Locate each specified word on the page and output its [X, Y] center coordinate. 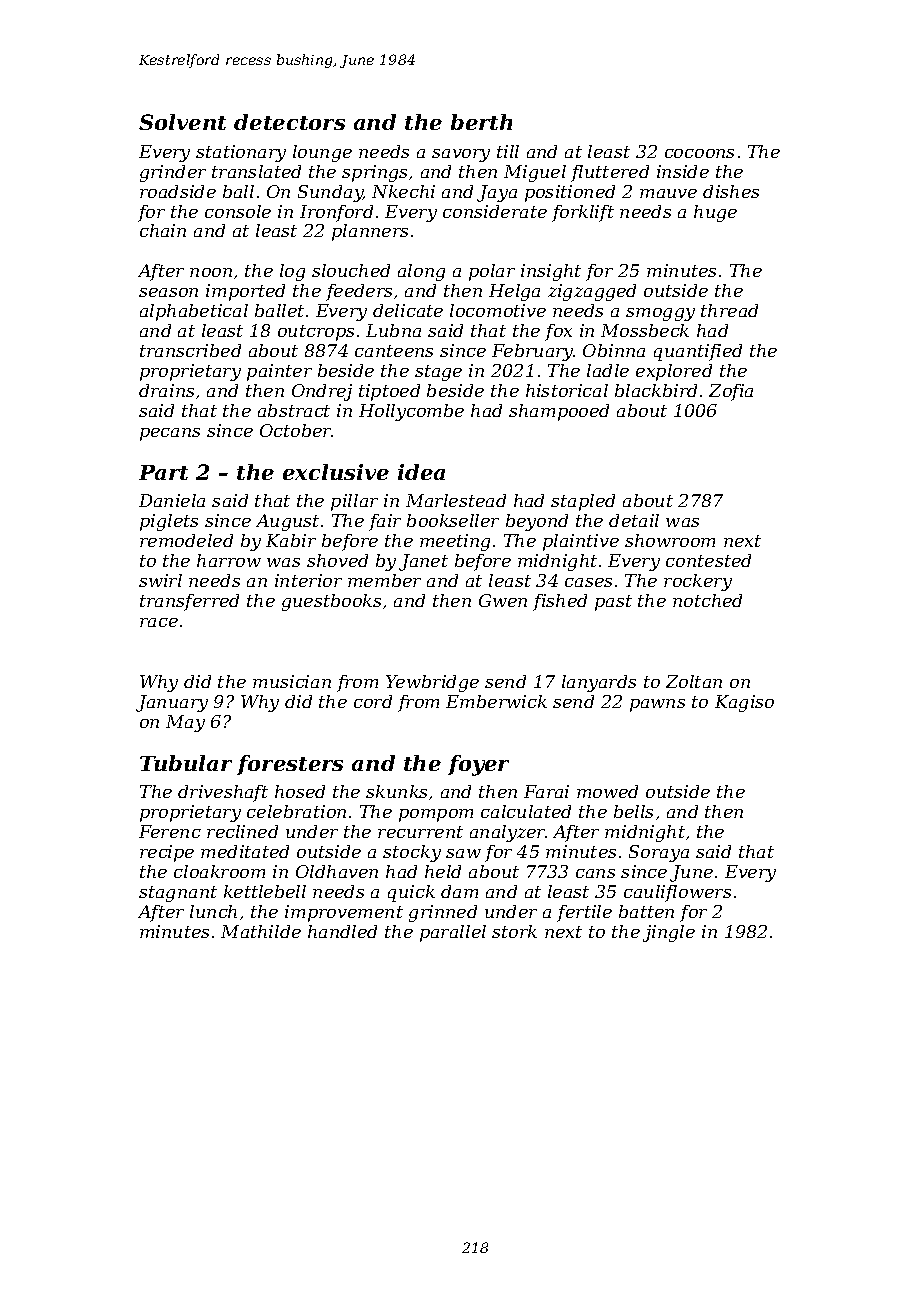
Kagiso [744, 703]
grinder [173, 173]
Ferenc [170, 831]
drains [166, 390]
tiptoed [389, 392]
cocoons [699, 153]
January [172, 703]
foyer [478, 765]
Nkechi [403, 191]
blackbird [656, 390]
